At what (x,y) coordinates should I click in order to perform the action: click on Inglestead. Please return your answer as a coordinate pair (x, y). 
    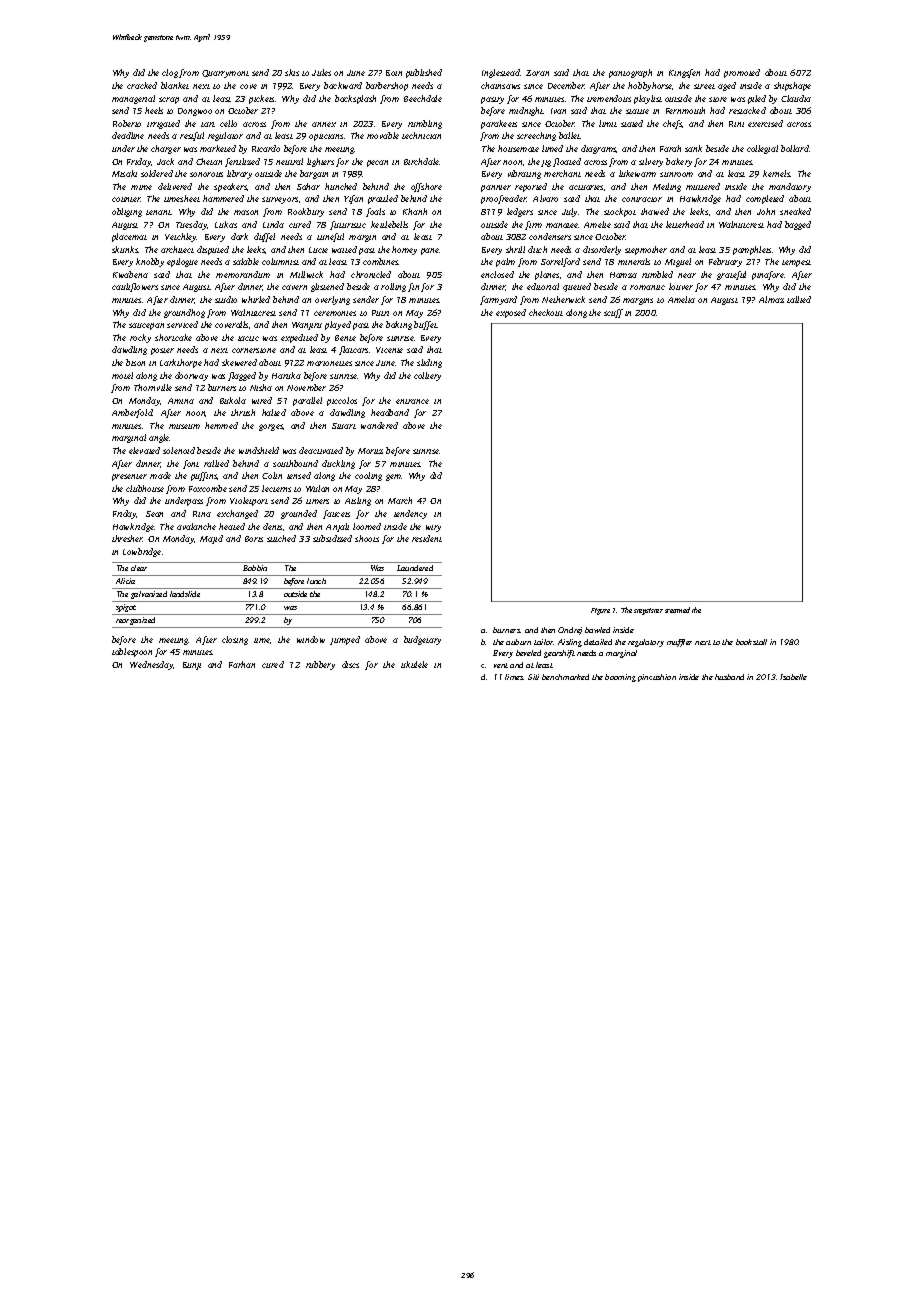
    Looking at the image, I should click on (501, 73).
